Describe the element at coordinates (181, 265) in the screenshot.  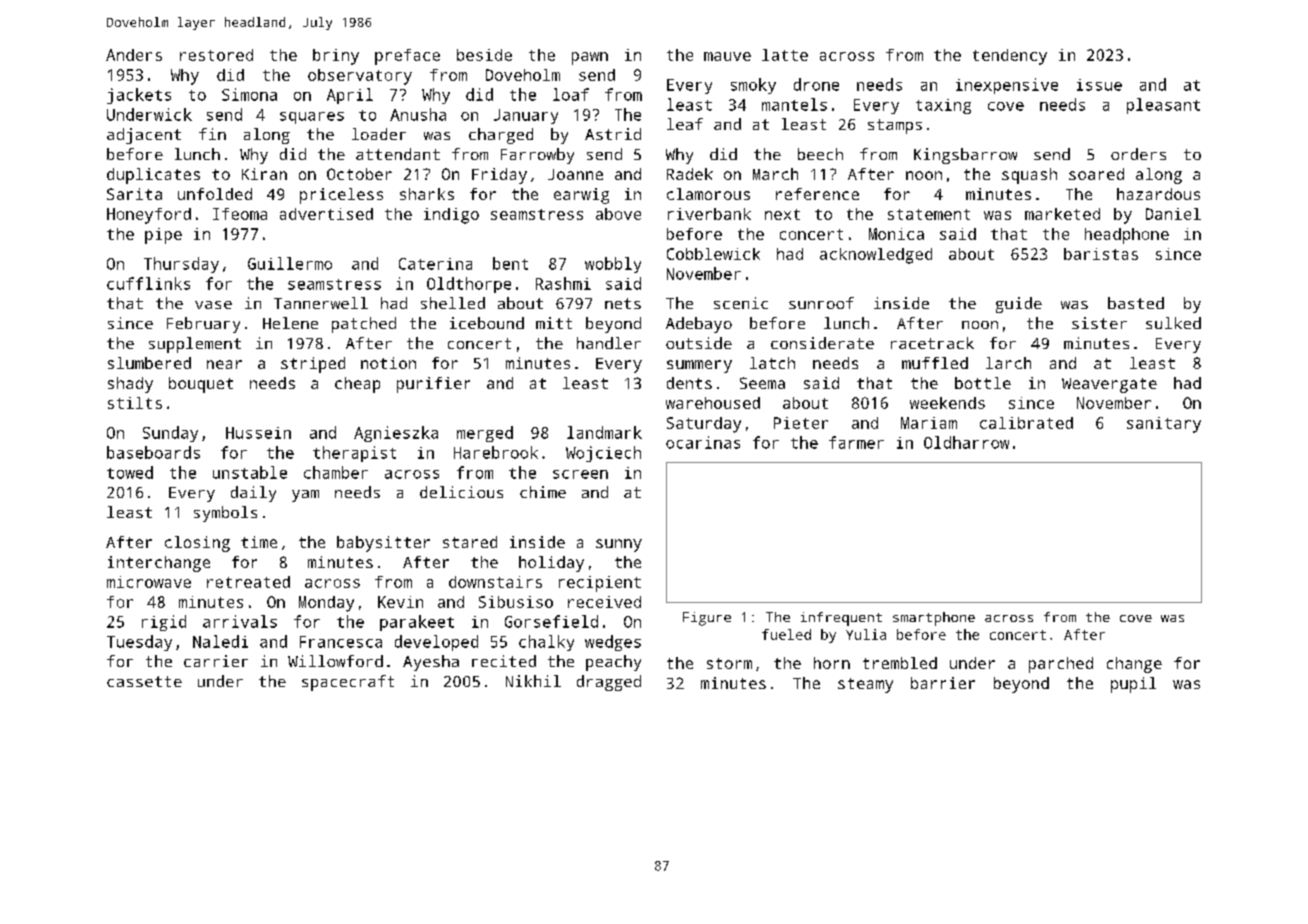
I see `Thursday` at that location.
